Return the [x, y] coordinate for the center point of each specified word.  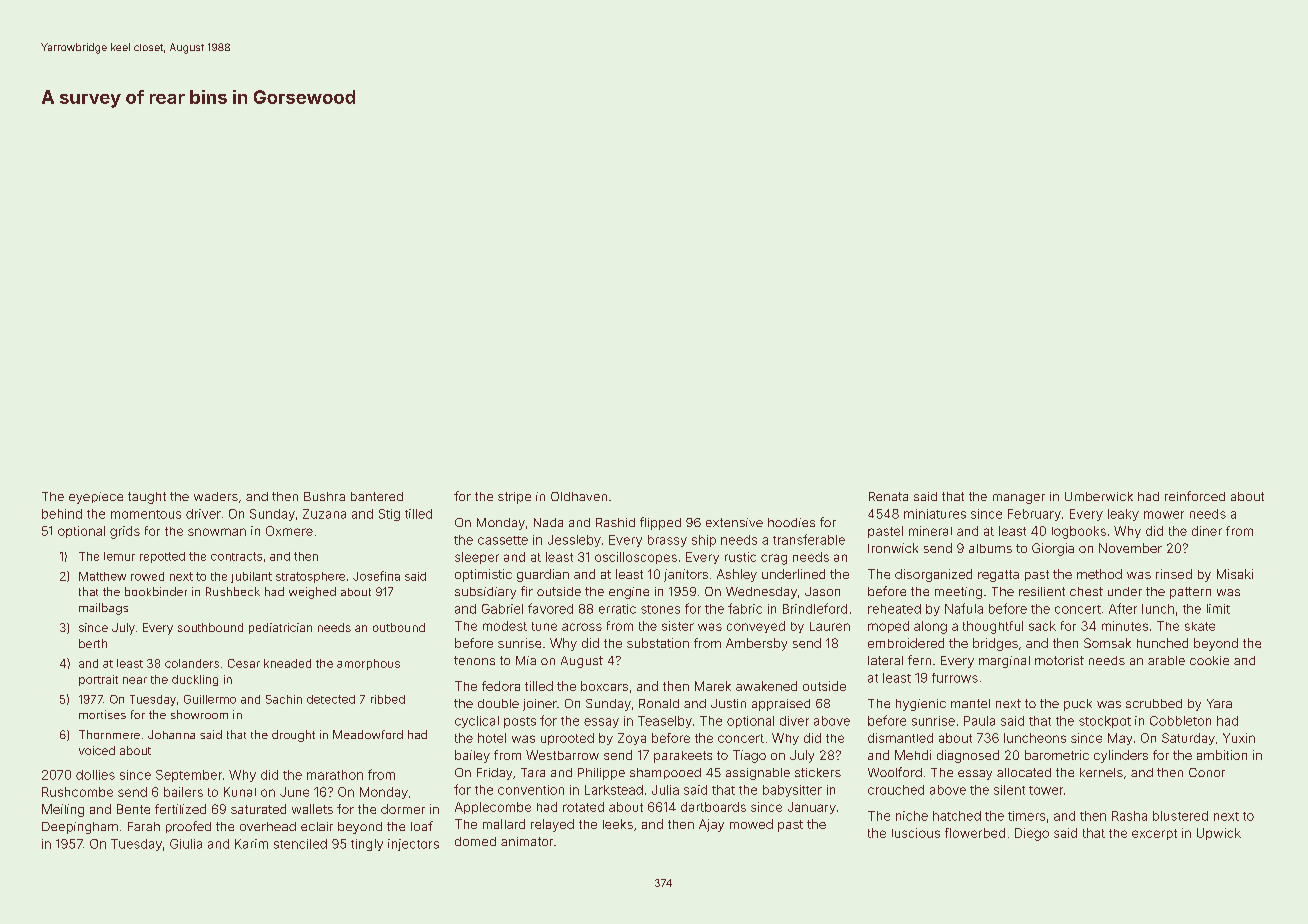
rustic [740, 557]
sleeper [477, 558]
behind [62, 514]
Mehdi [913, 755]
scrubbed [1154, 703]
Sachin [284, 699]
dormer [403, 809]
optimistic [483, 575]
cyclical [477, 722]
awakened [766, 686]
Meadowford [368, 734]
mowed [751, 824]
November [1130, 548]
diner [1207, 531]
